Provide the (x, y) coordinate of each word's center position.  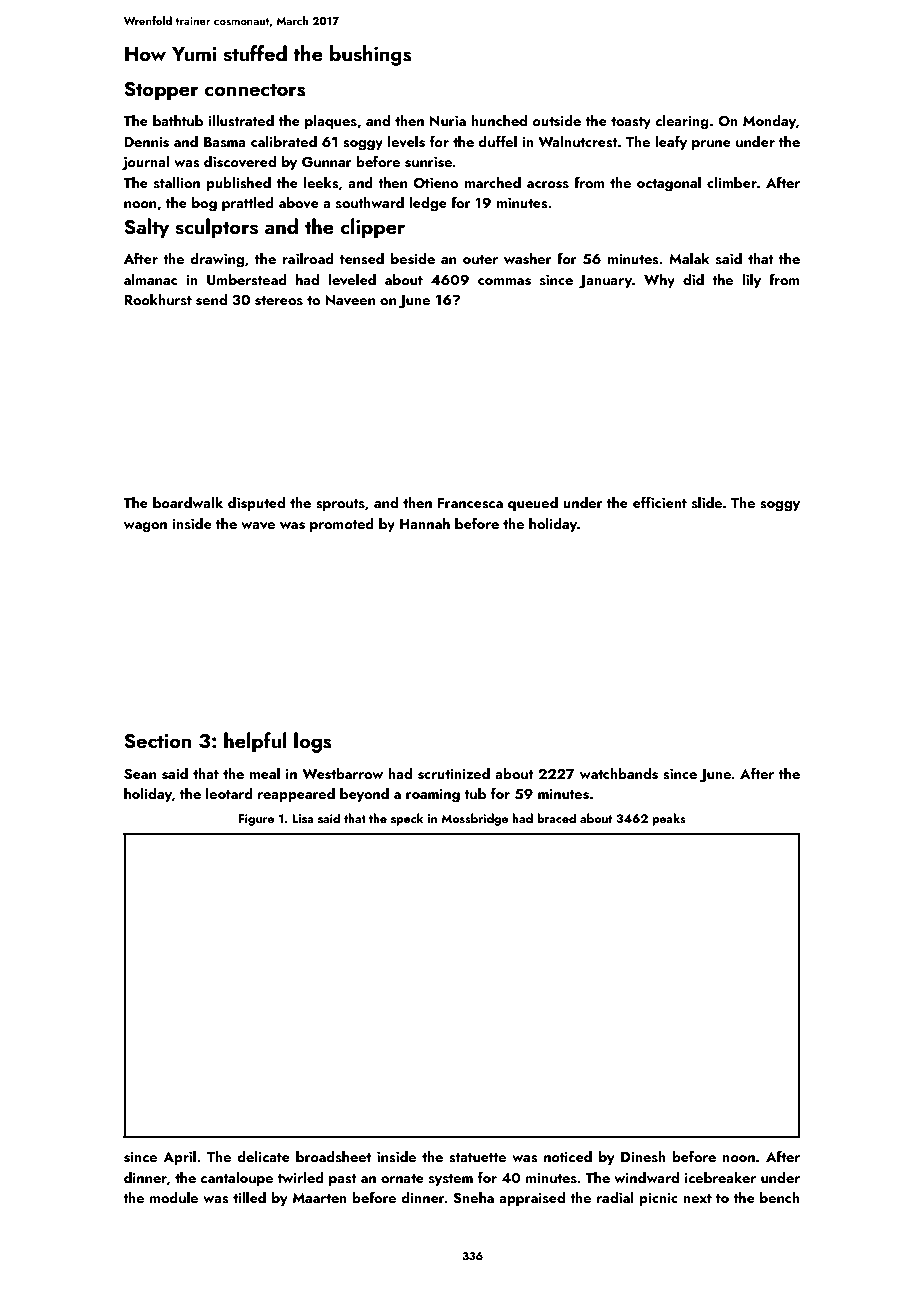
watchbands (619, 774)
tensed (362, 259)
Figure (256, 820)
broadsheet (333, 1157)
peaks (669, 819)
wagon (145, 527)
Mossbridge (474, 819)
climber (732, 182)
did (693, 279)
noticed (568, 1156)
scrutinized (454, 774)
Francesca (470, 503)
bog (204, 204)
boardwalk (188, 502)
